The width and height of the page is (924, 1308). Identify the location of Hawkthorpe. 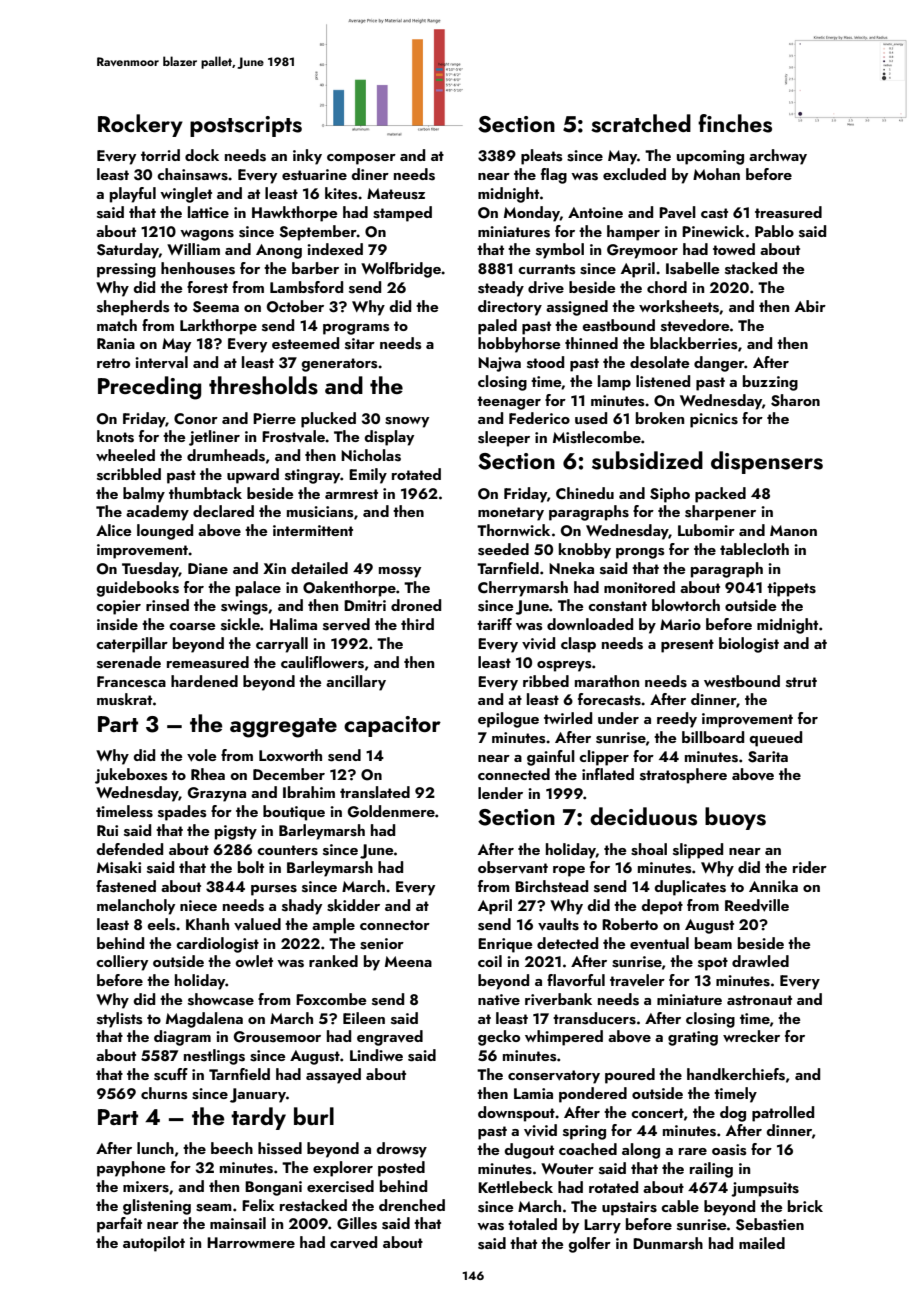
(294, 214).
